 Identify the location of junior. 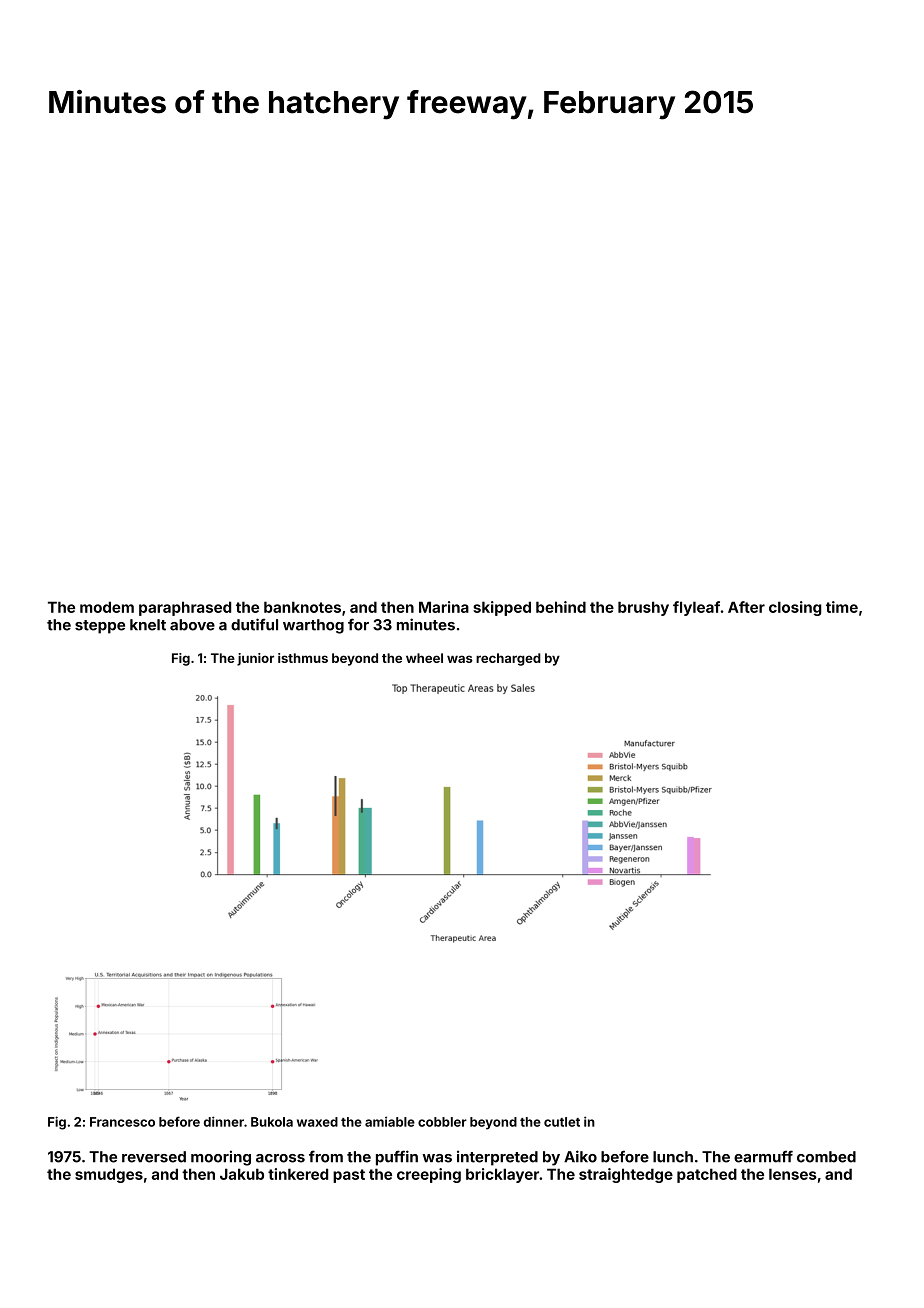
(255, 659).
